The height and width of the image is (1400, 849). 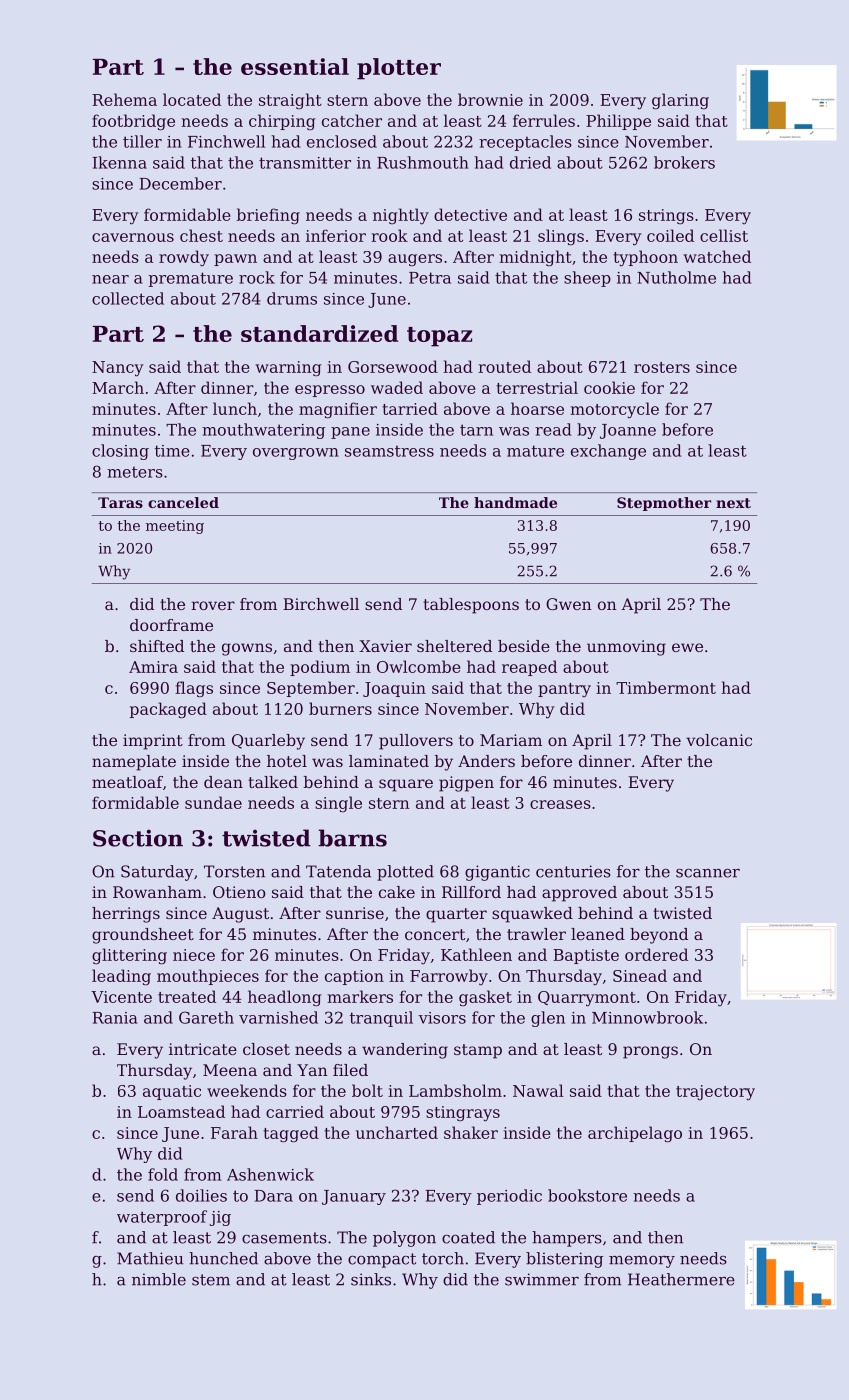 What do you see at coordinates (680, 101) in the image?
I see `glaring` at bounding box center [680, 101].
